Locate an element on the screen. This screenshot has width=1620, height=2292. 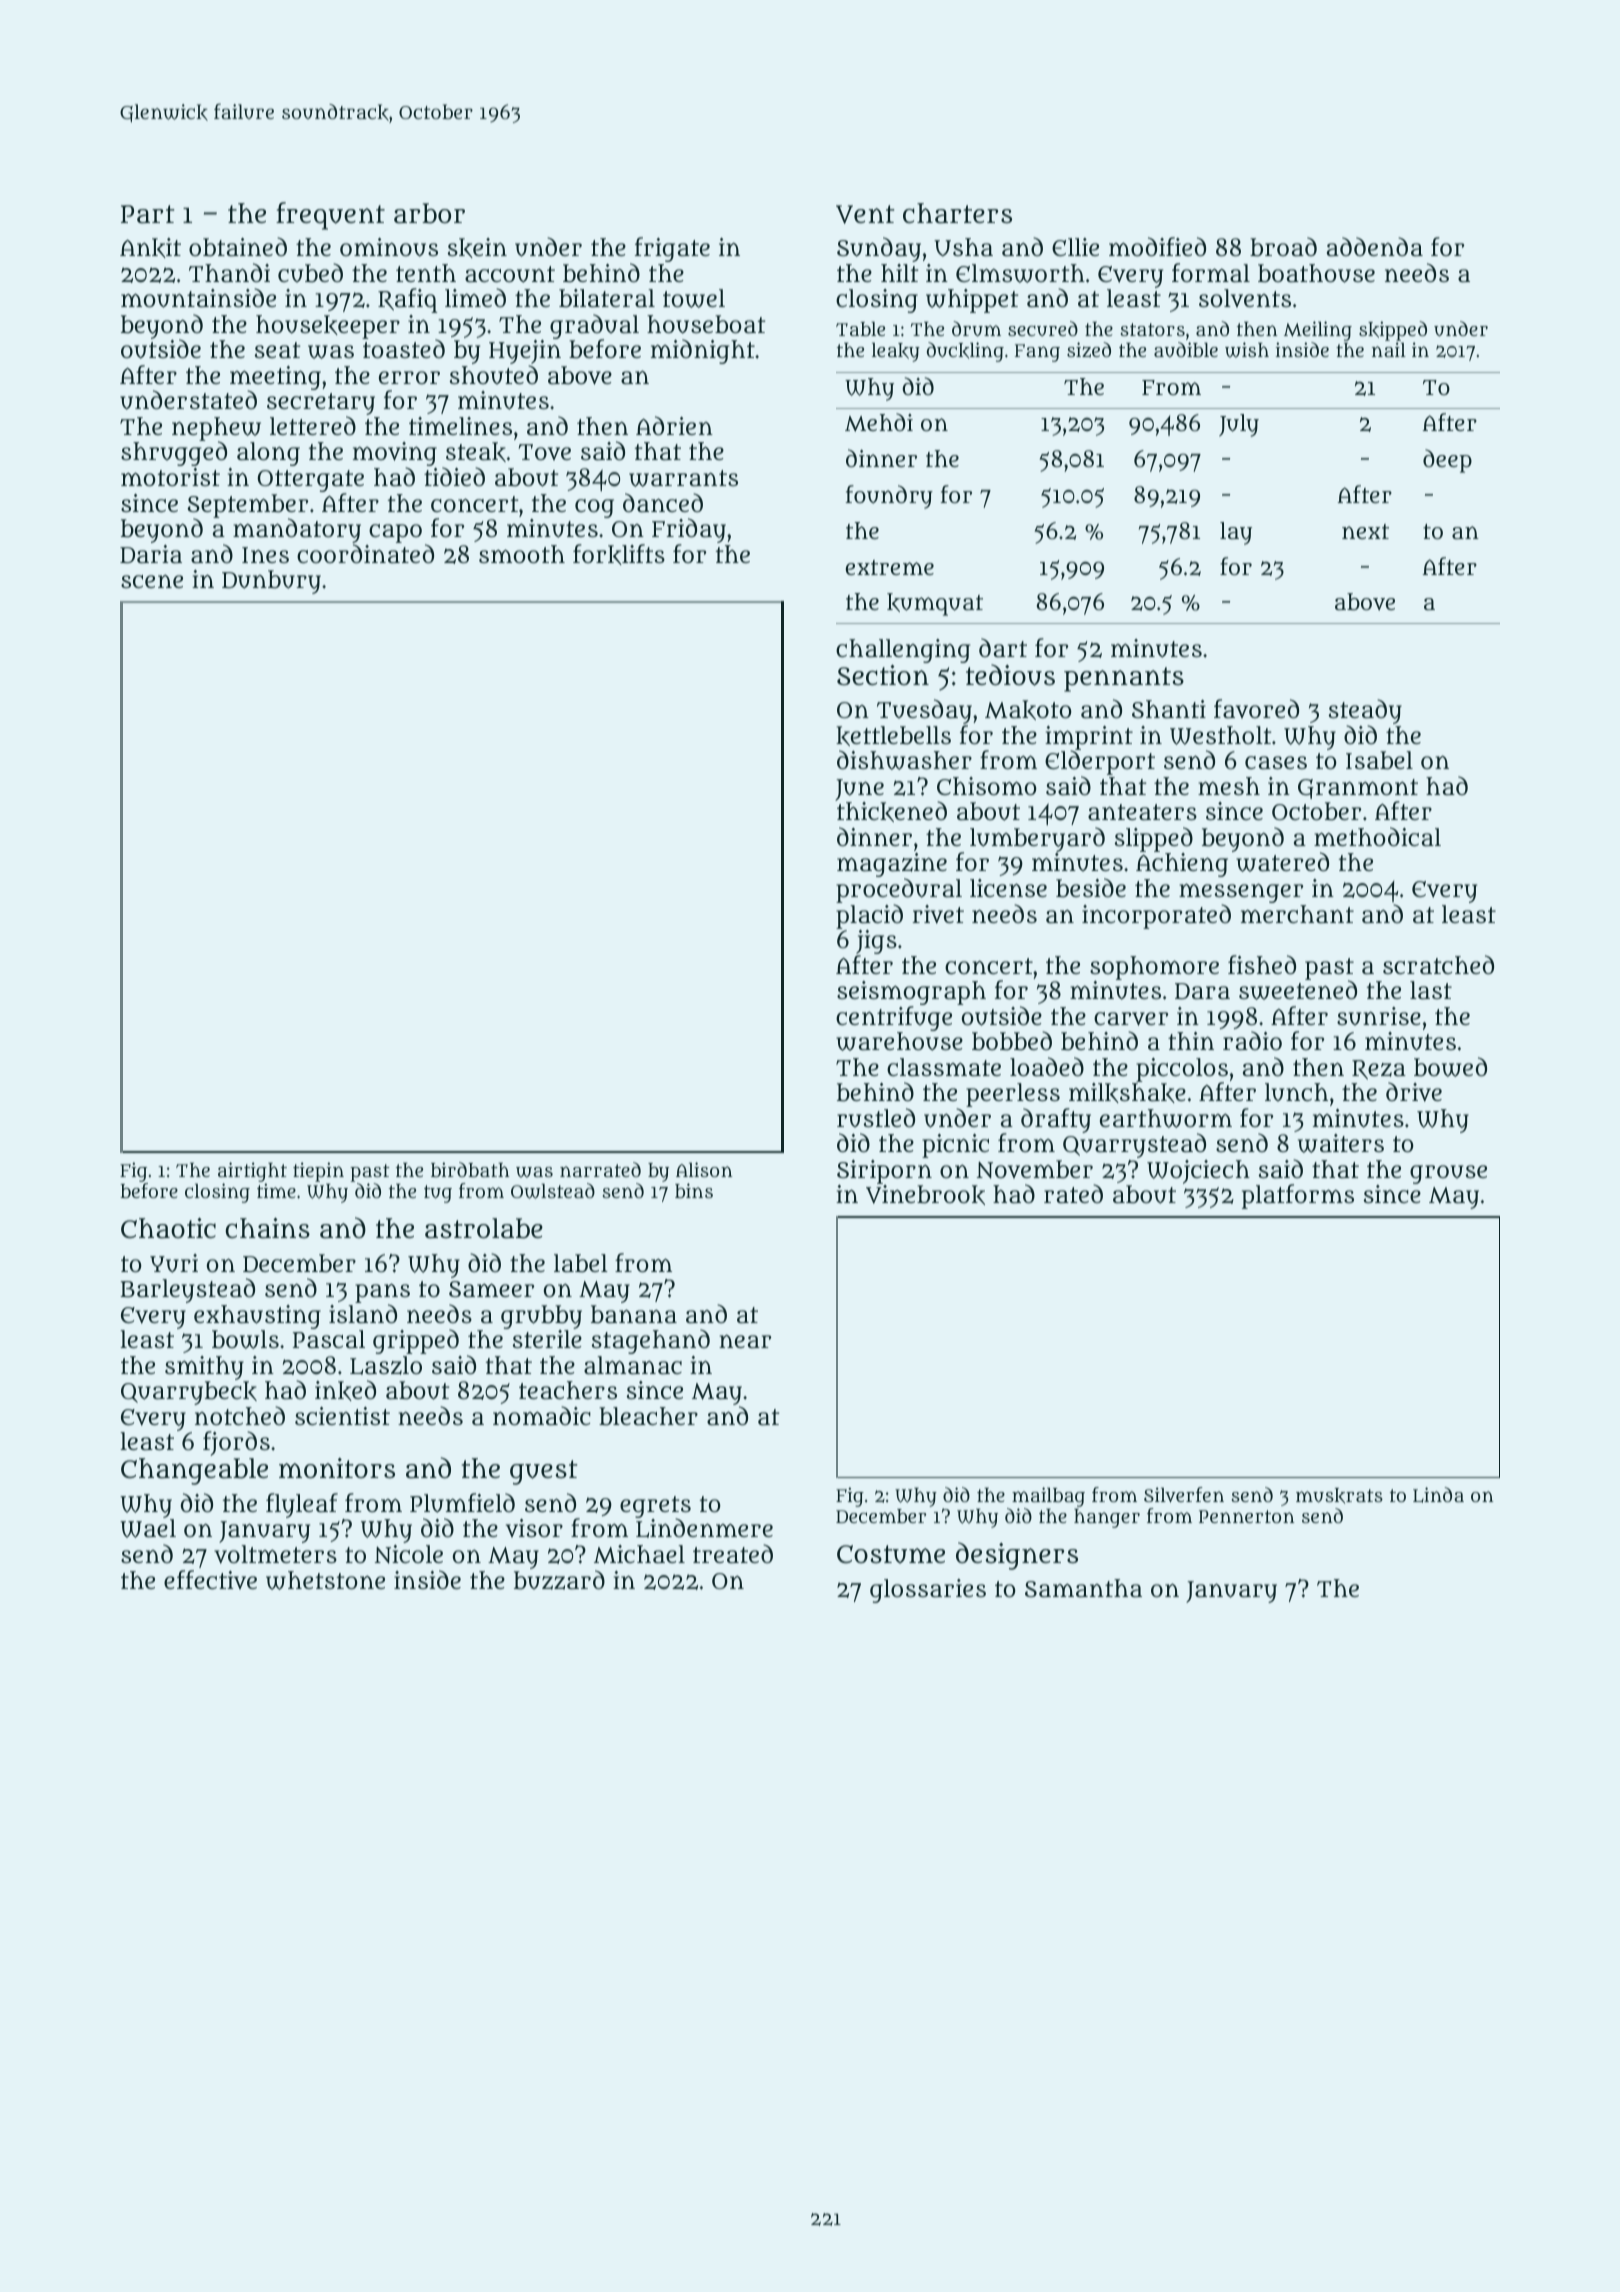
methodical is located at coordinates (1377, 837).
